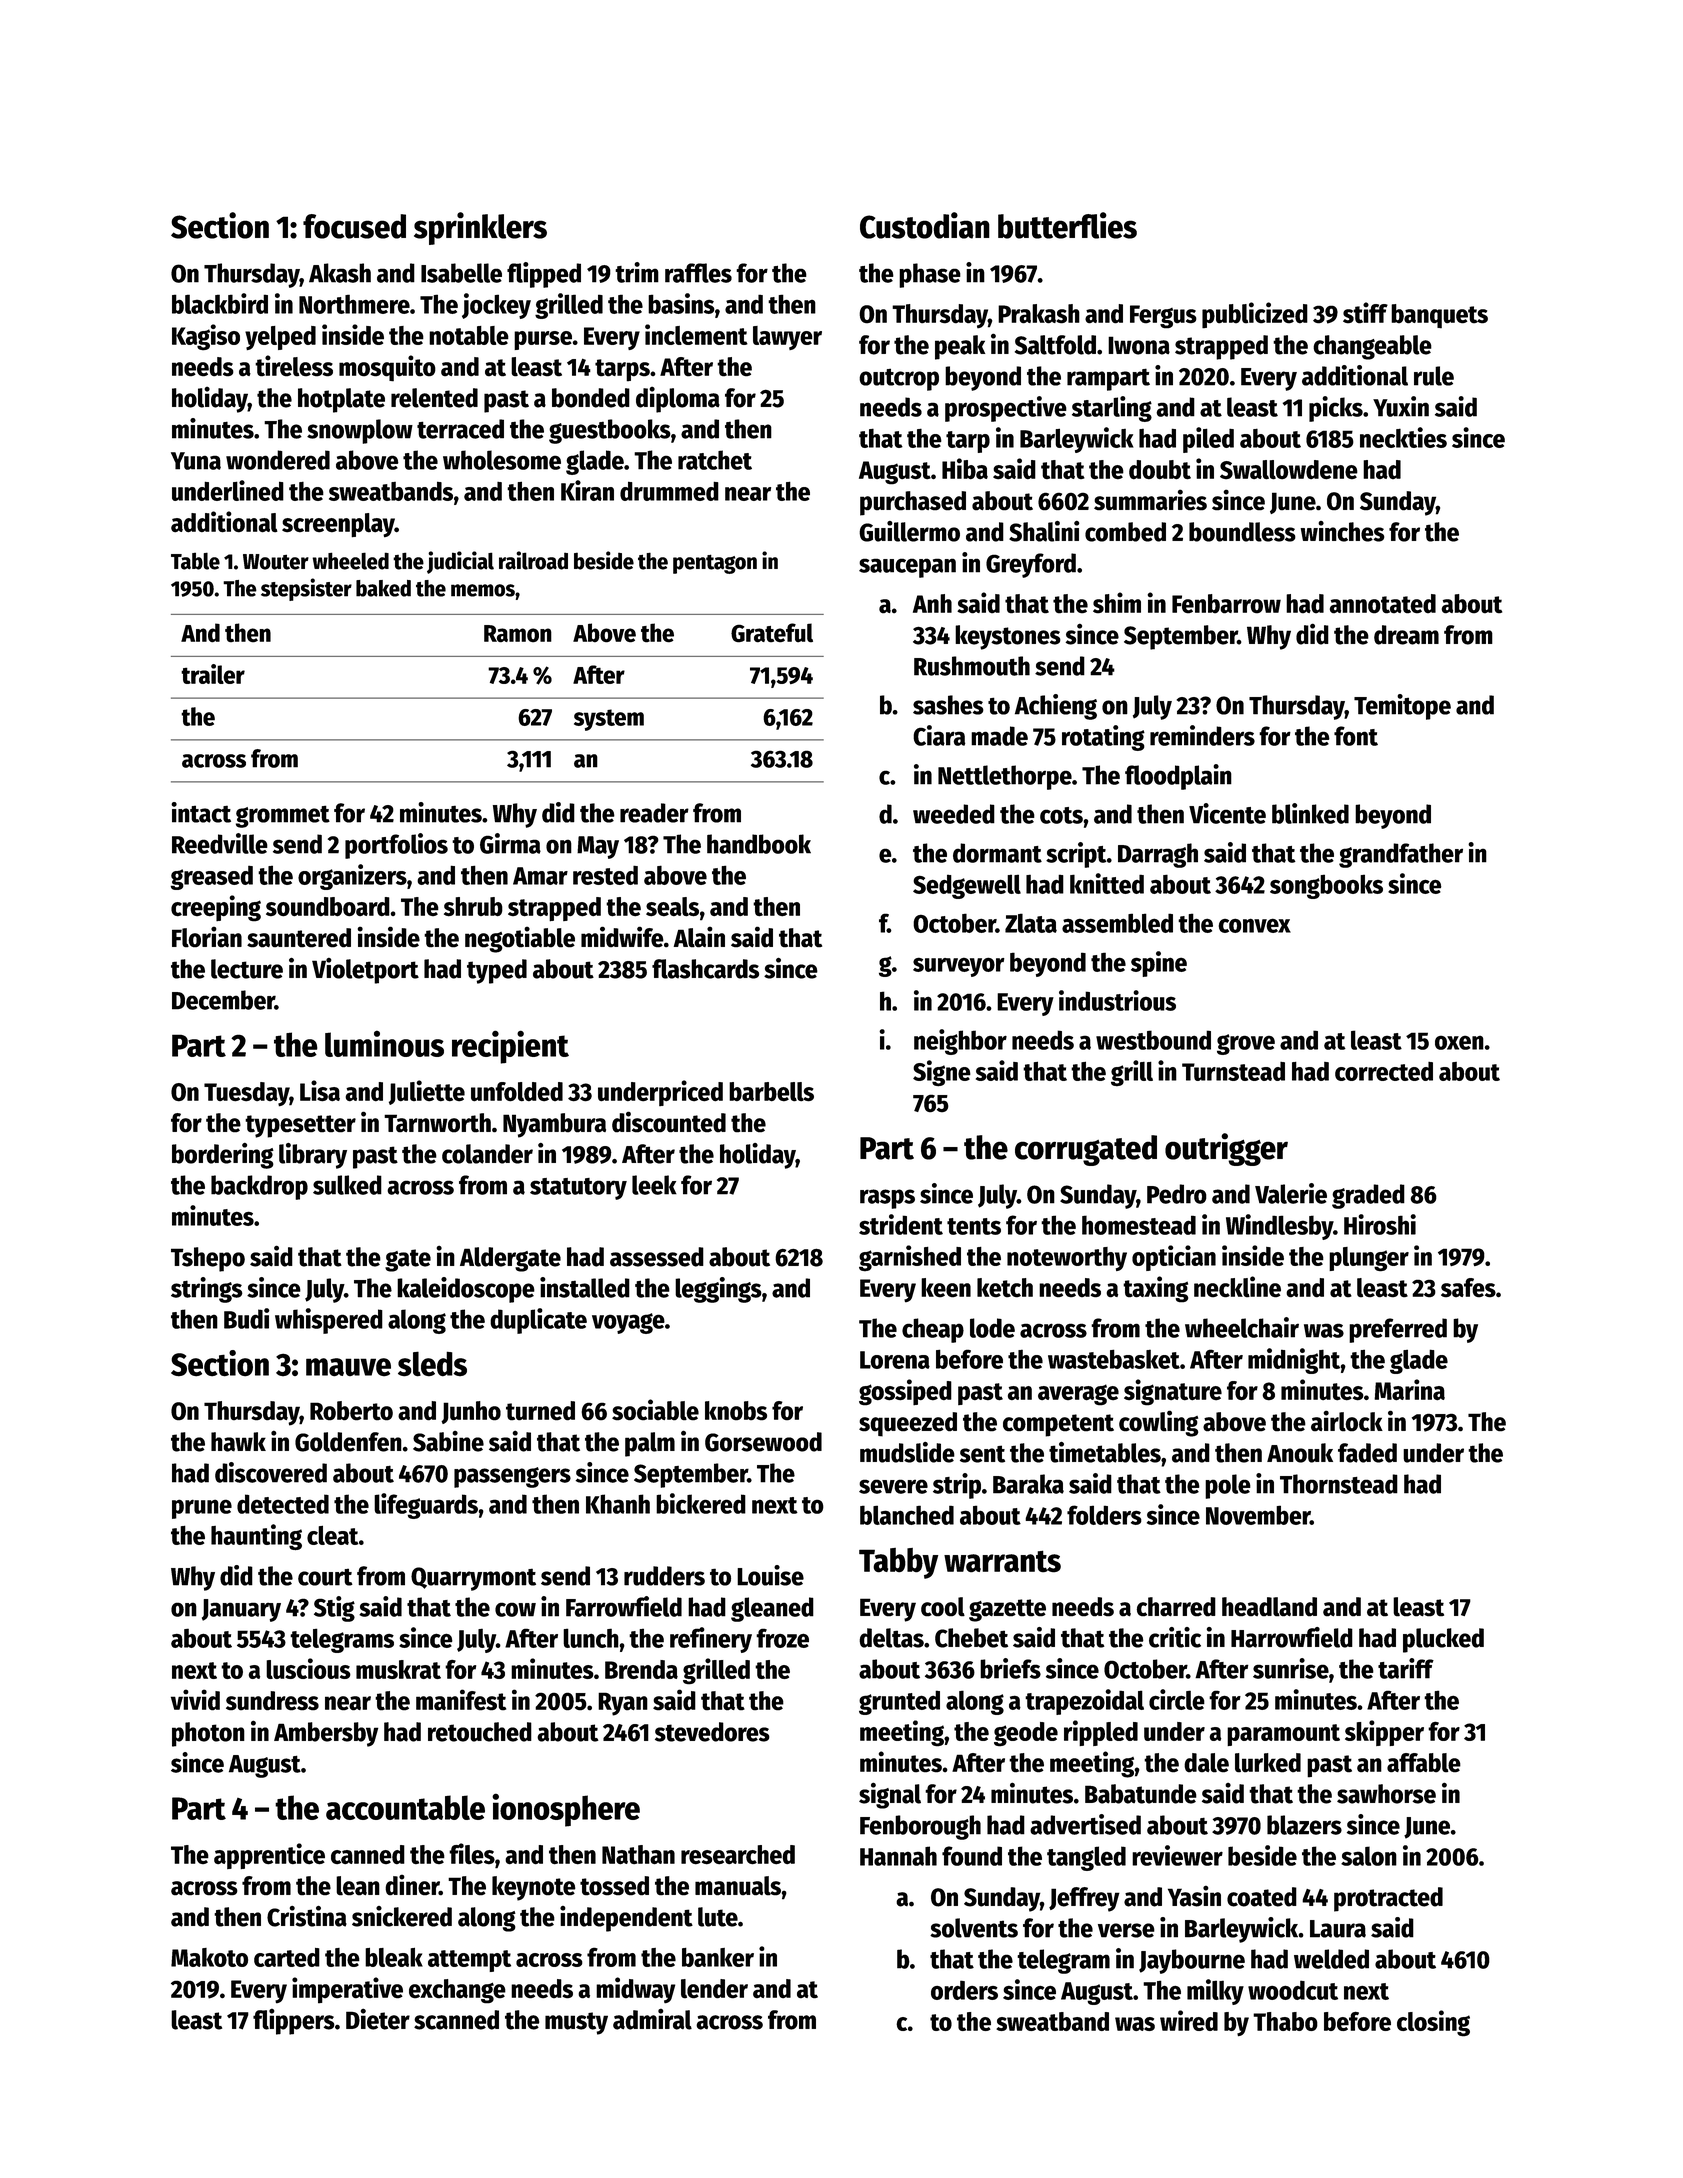 The width and height of the page is (1683, 2178). Describe the element at coordinates (1356, 736) in the page. I see `font` at that location.
